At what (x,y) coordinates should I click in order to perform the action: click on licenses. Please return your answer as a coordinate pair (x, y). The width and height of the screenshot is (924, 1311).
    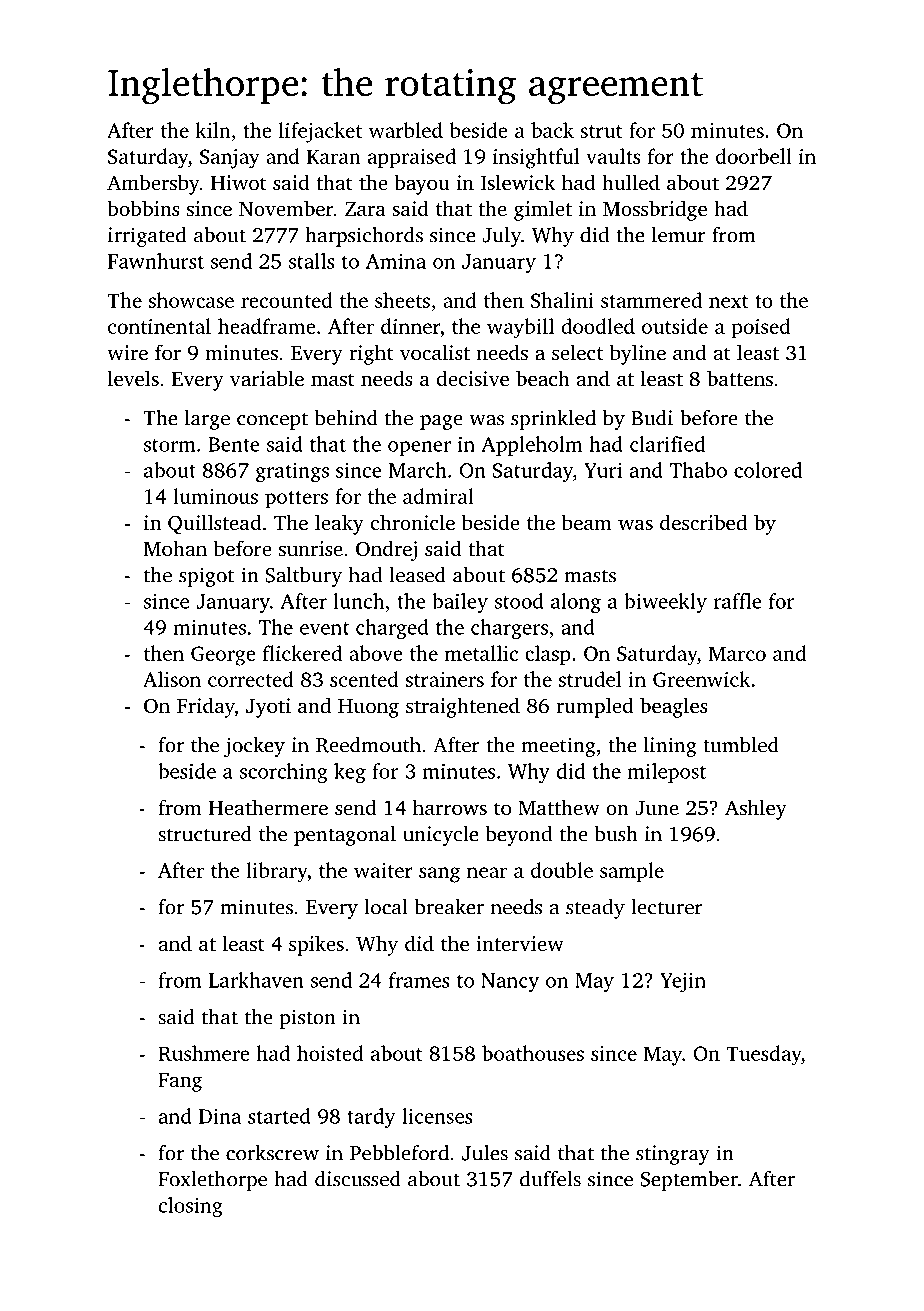
    Looking at the image, I should click on (437, 1116).
